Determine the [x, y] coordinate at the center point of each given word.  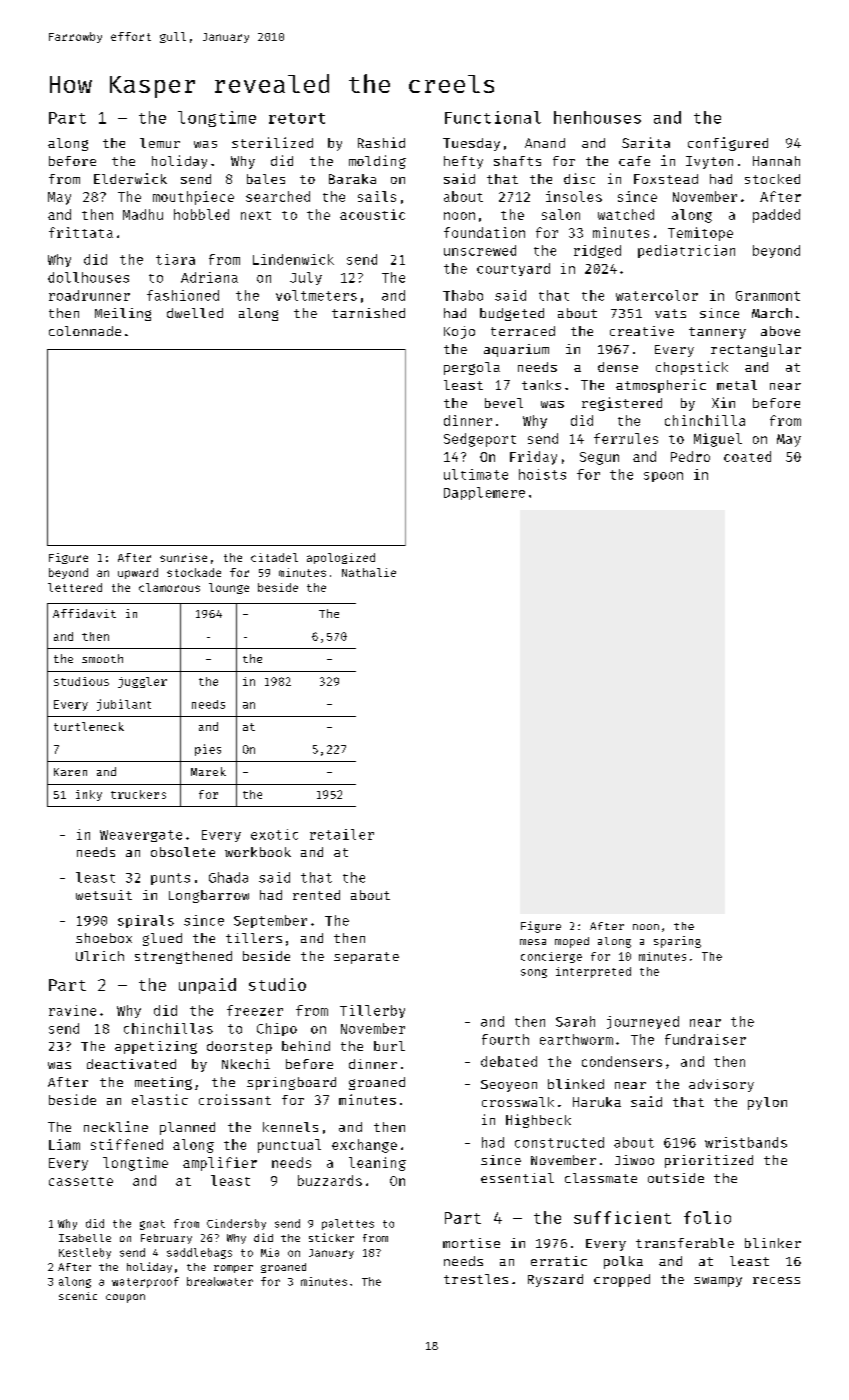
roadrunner [89, 295]
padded [776, 216]
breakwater [220, 1281]
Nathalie [369, 572]
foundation [484, 232]
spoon [663, 477]
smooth [102, 658]
